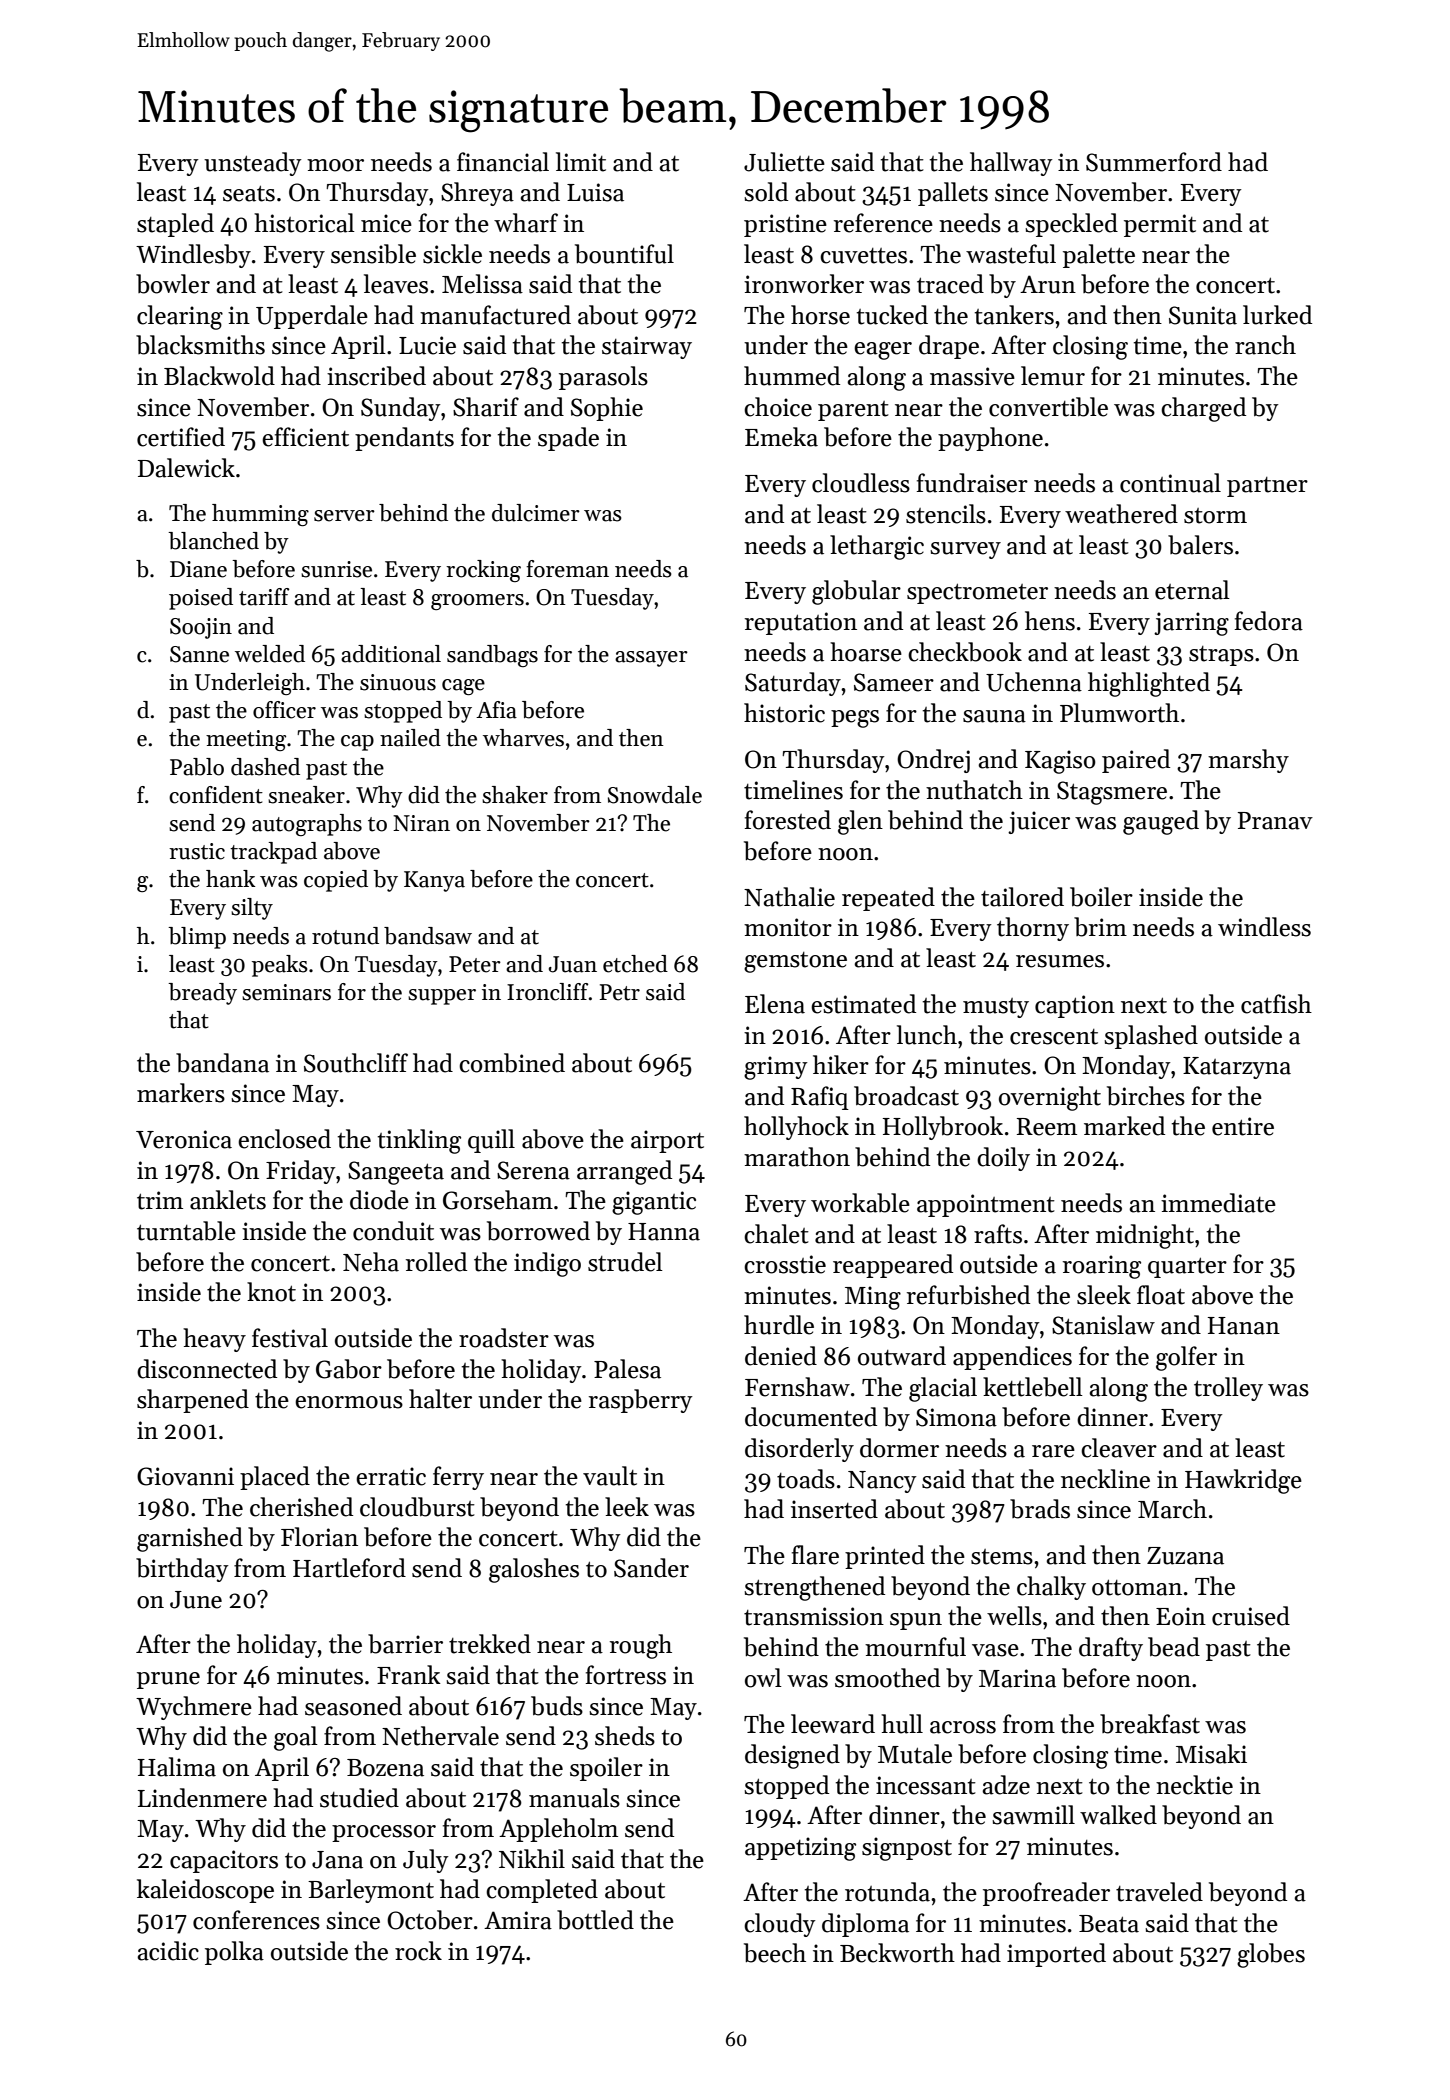 This screenshot has height=2100, width=1450. Describe the element at coordinates (1218, 1203) in the screenshot. I see `immediate` at that location.
